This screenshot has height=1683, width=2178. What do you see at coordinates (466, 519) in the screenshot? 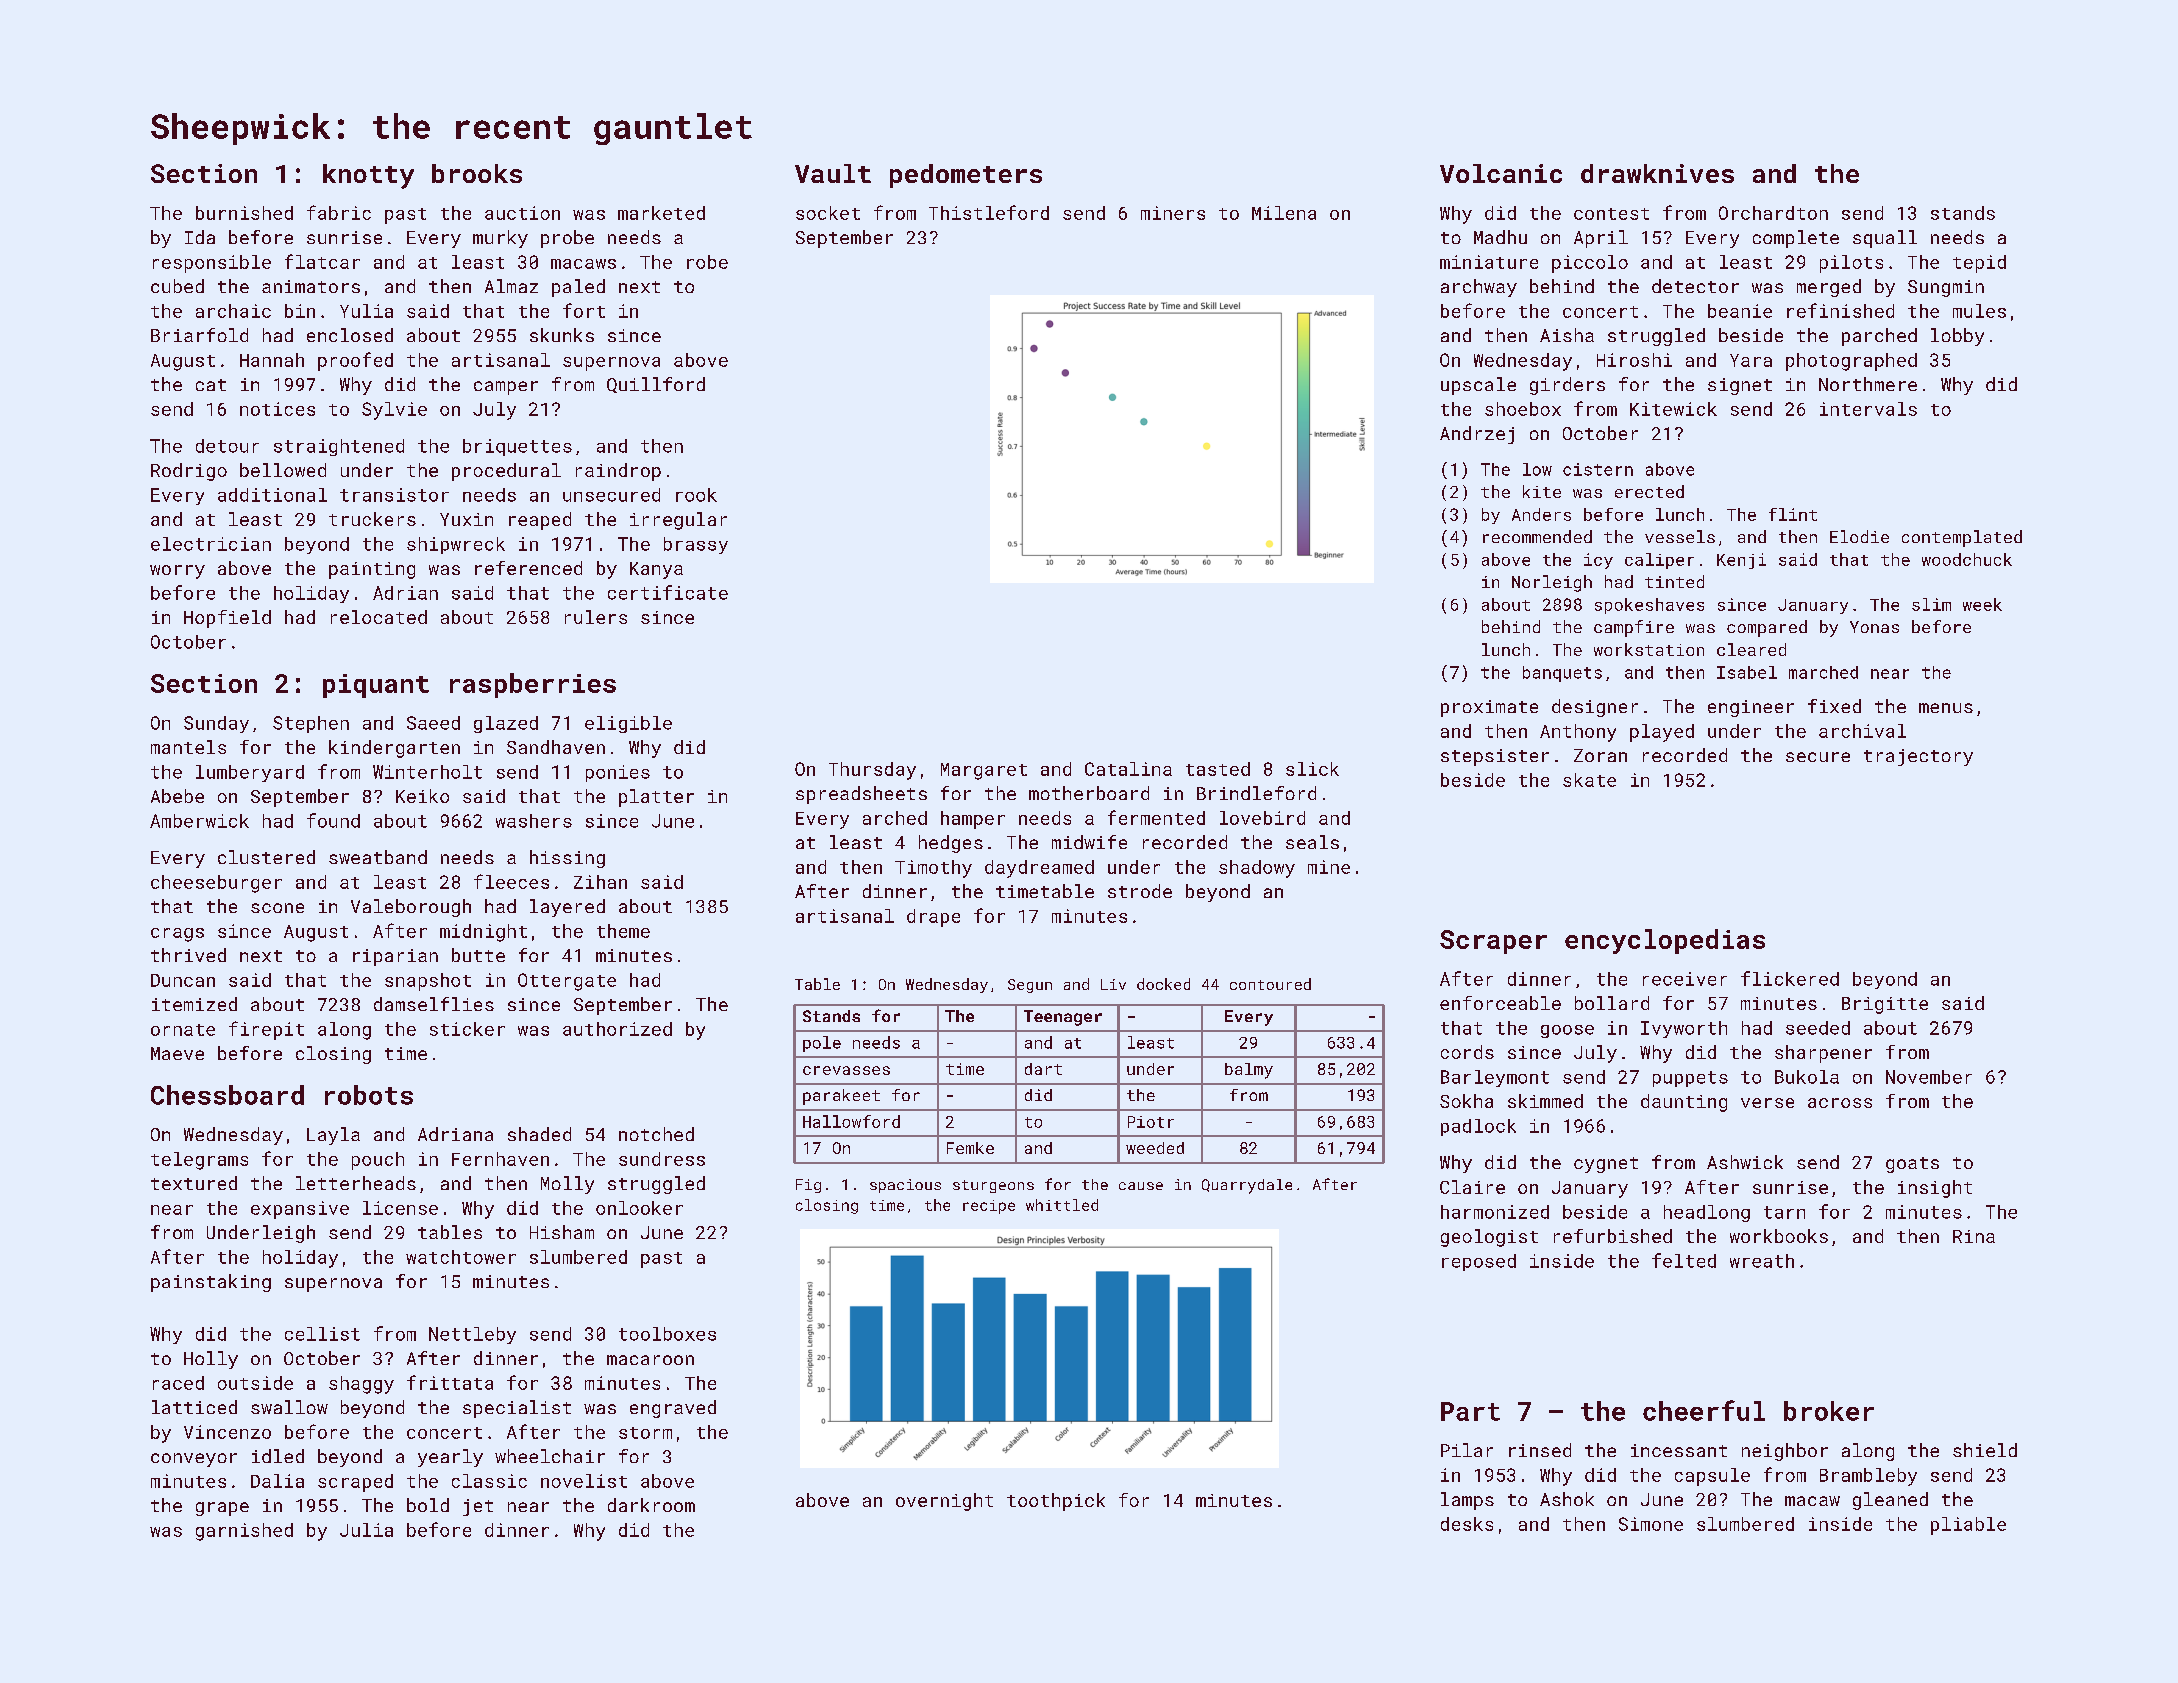
I see `Yuxin` at bounding box center [466, 519].
